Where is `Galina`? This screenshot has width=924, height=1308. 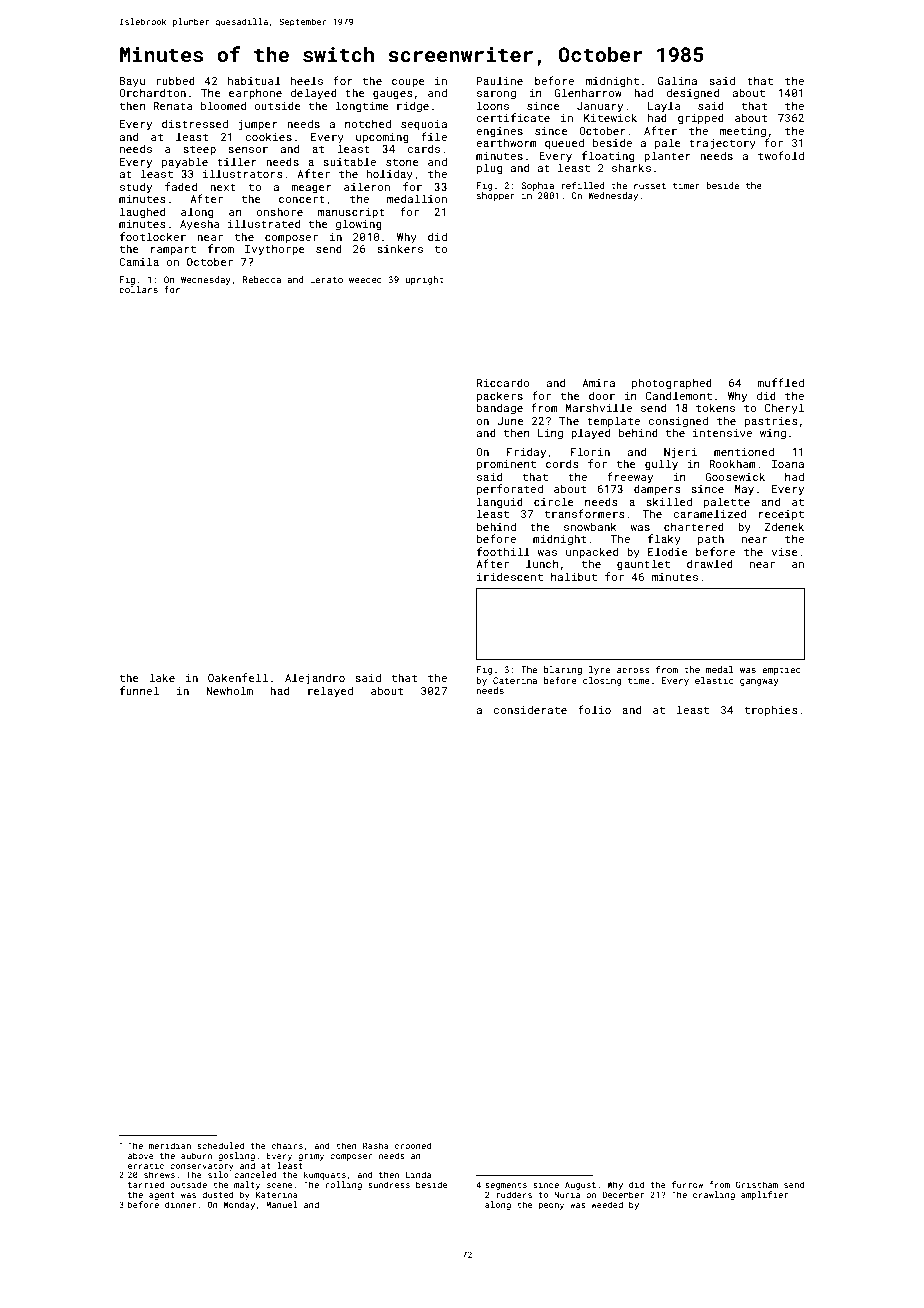 Galina is located at coordinates (677, 80).
